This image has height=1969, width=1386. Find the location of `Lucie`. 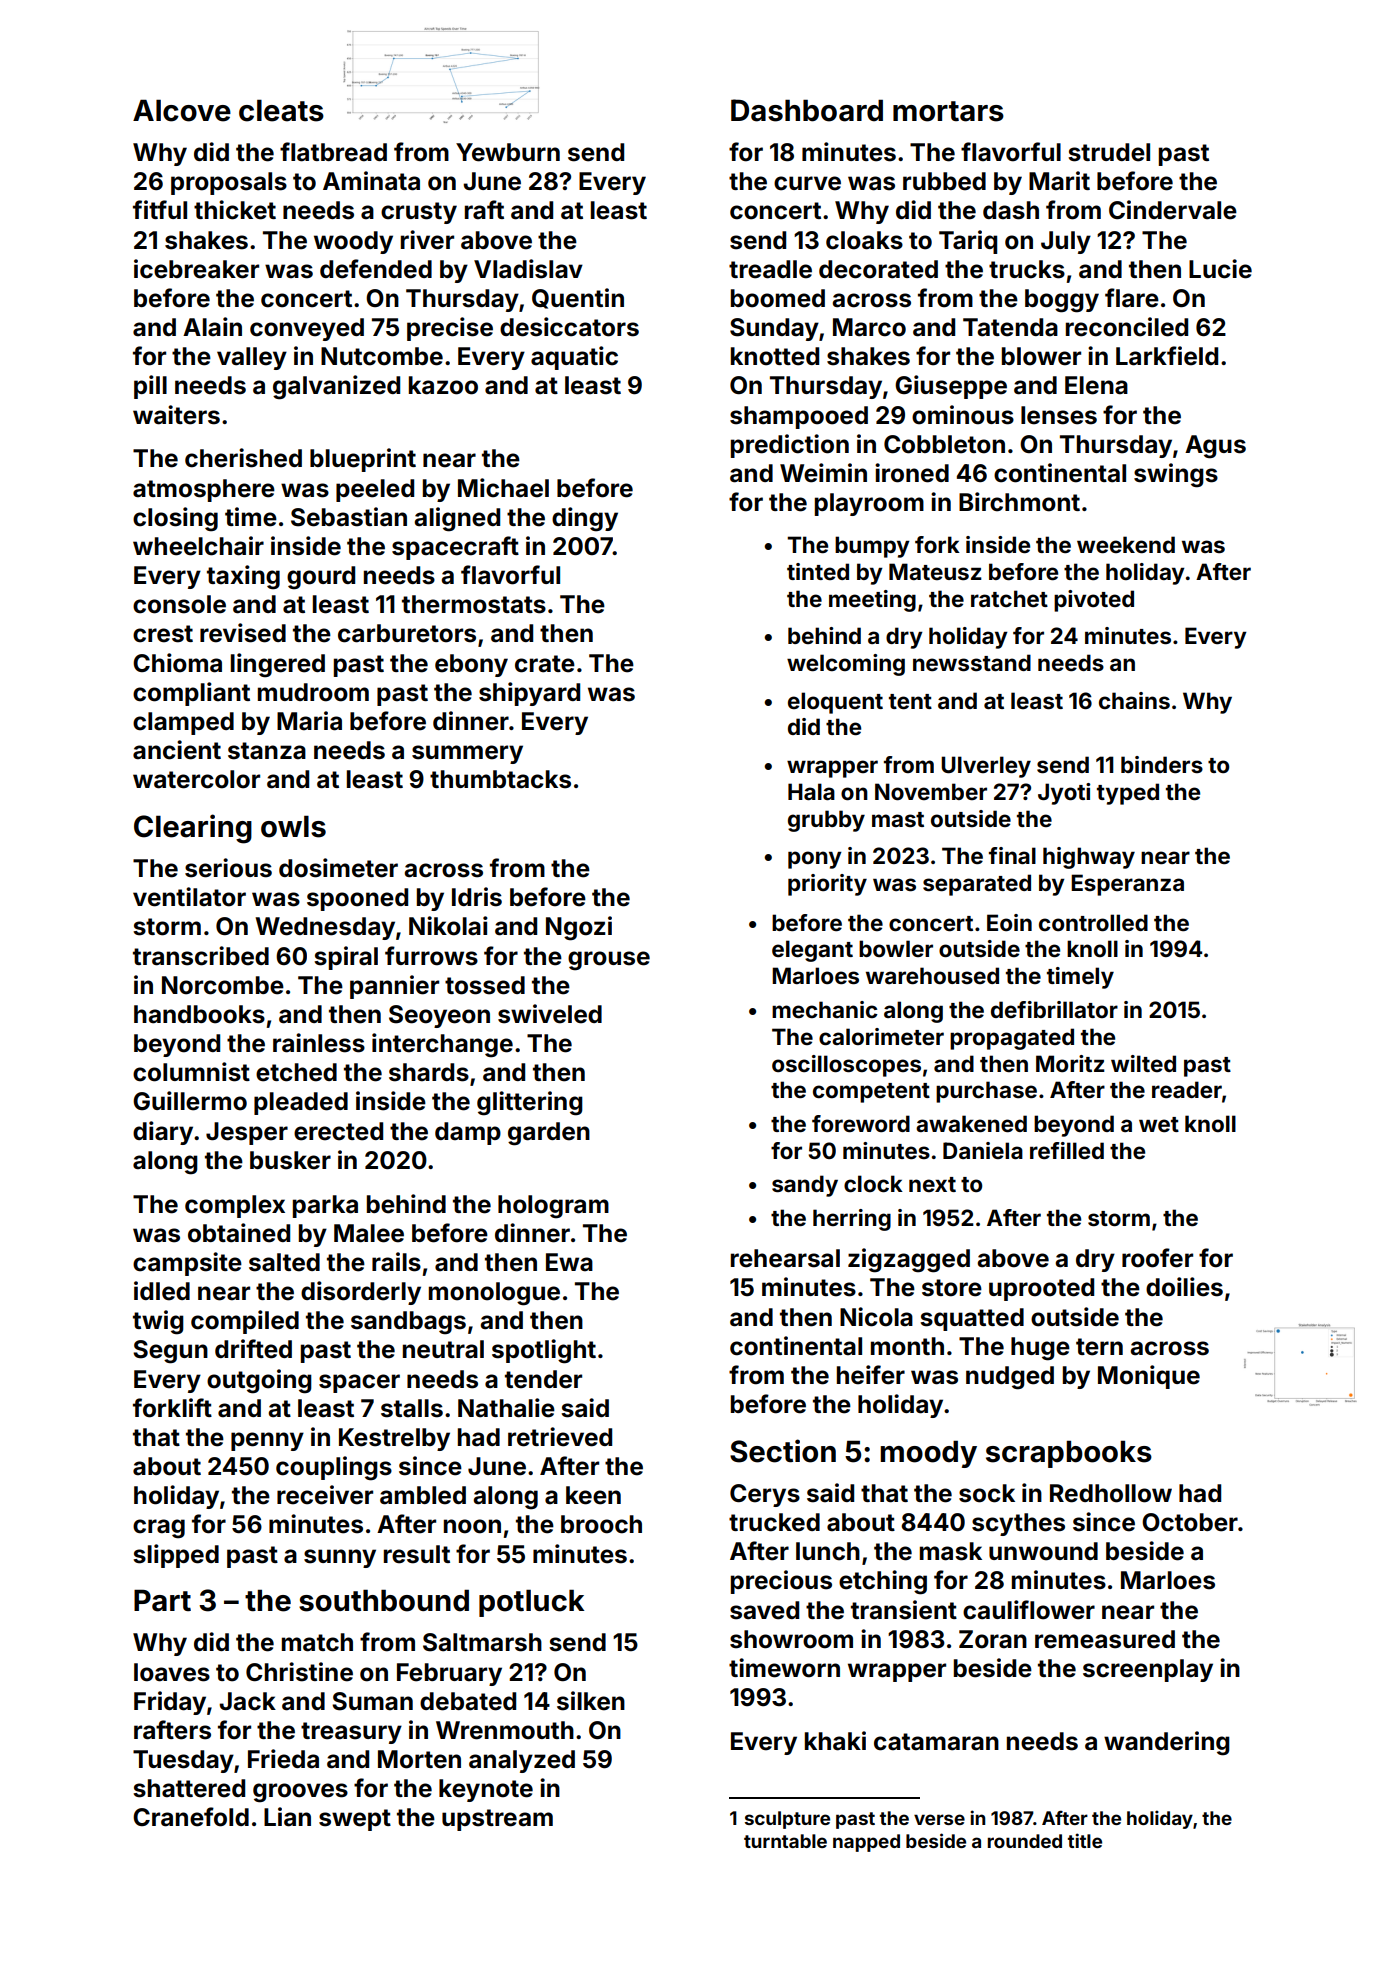

Lucie is located at coordinates (1220, 269).
